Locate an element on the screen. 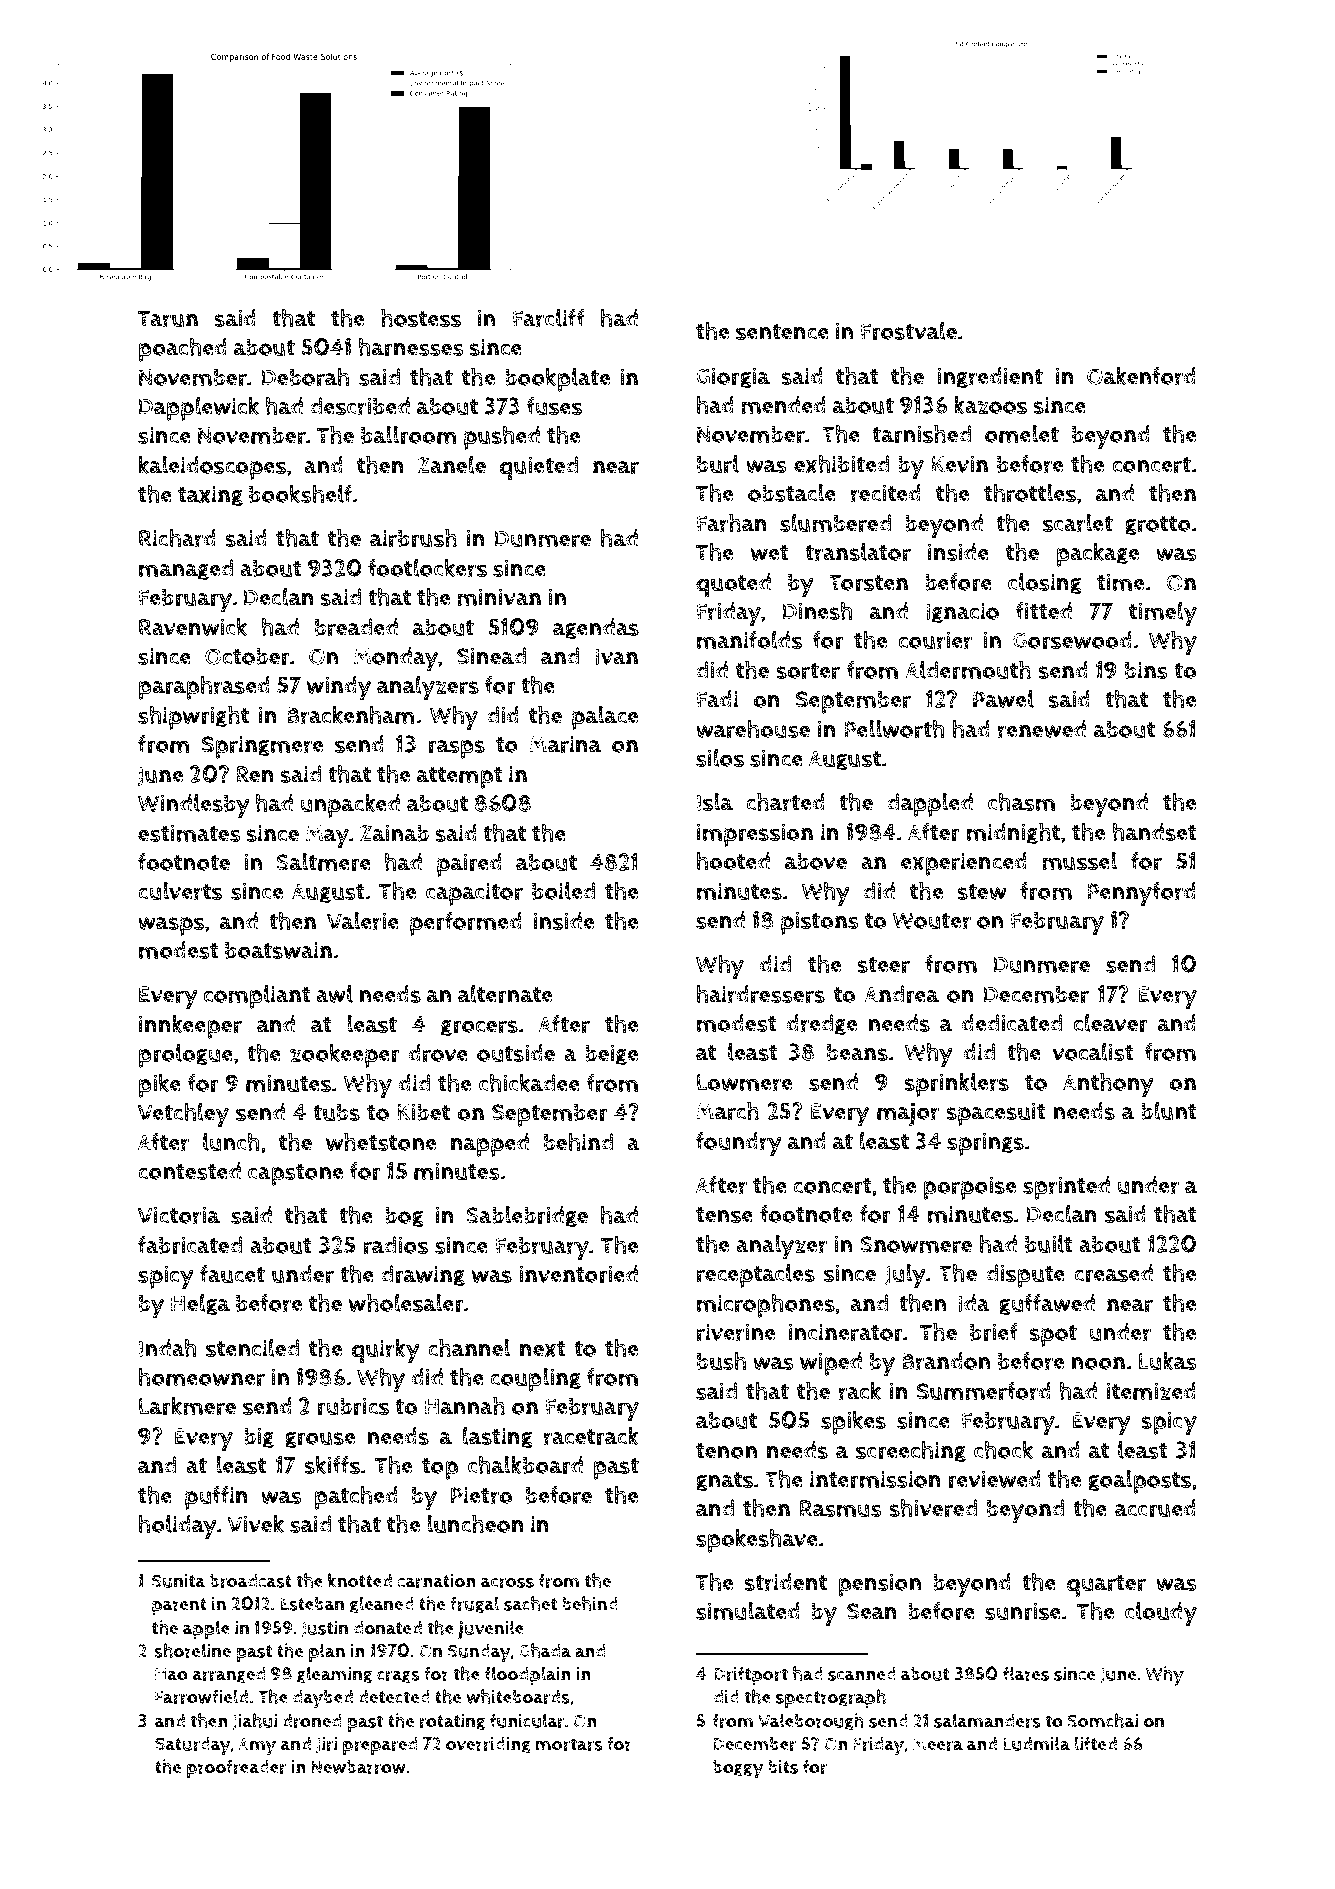  sachet is located at coordinates (530, 1603).
